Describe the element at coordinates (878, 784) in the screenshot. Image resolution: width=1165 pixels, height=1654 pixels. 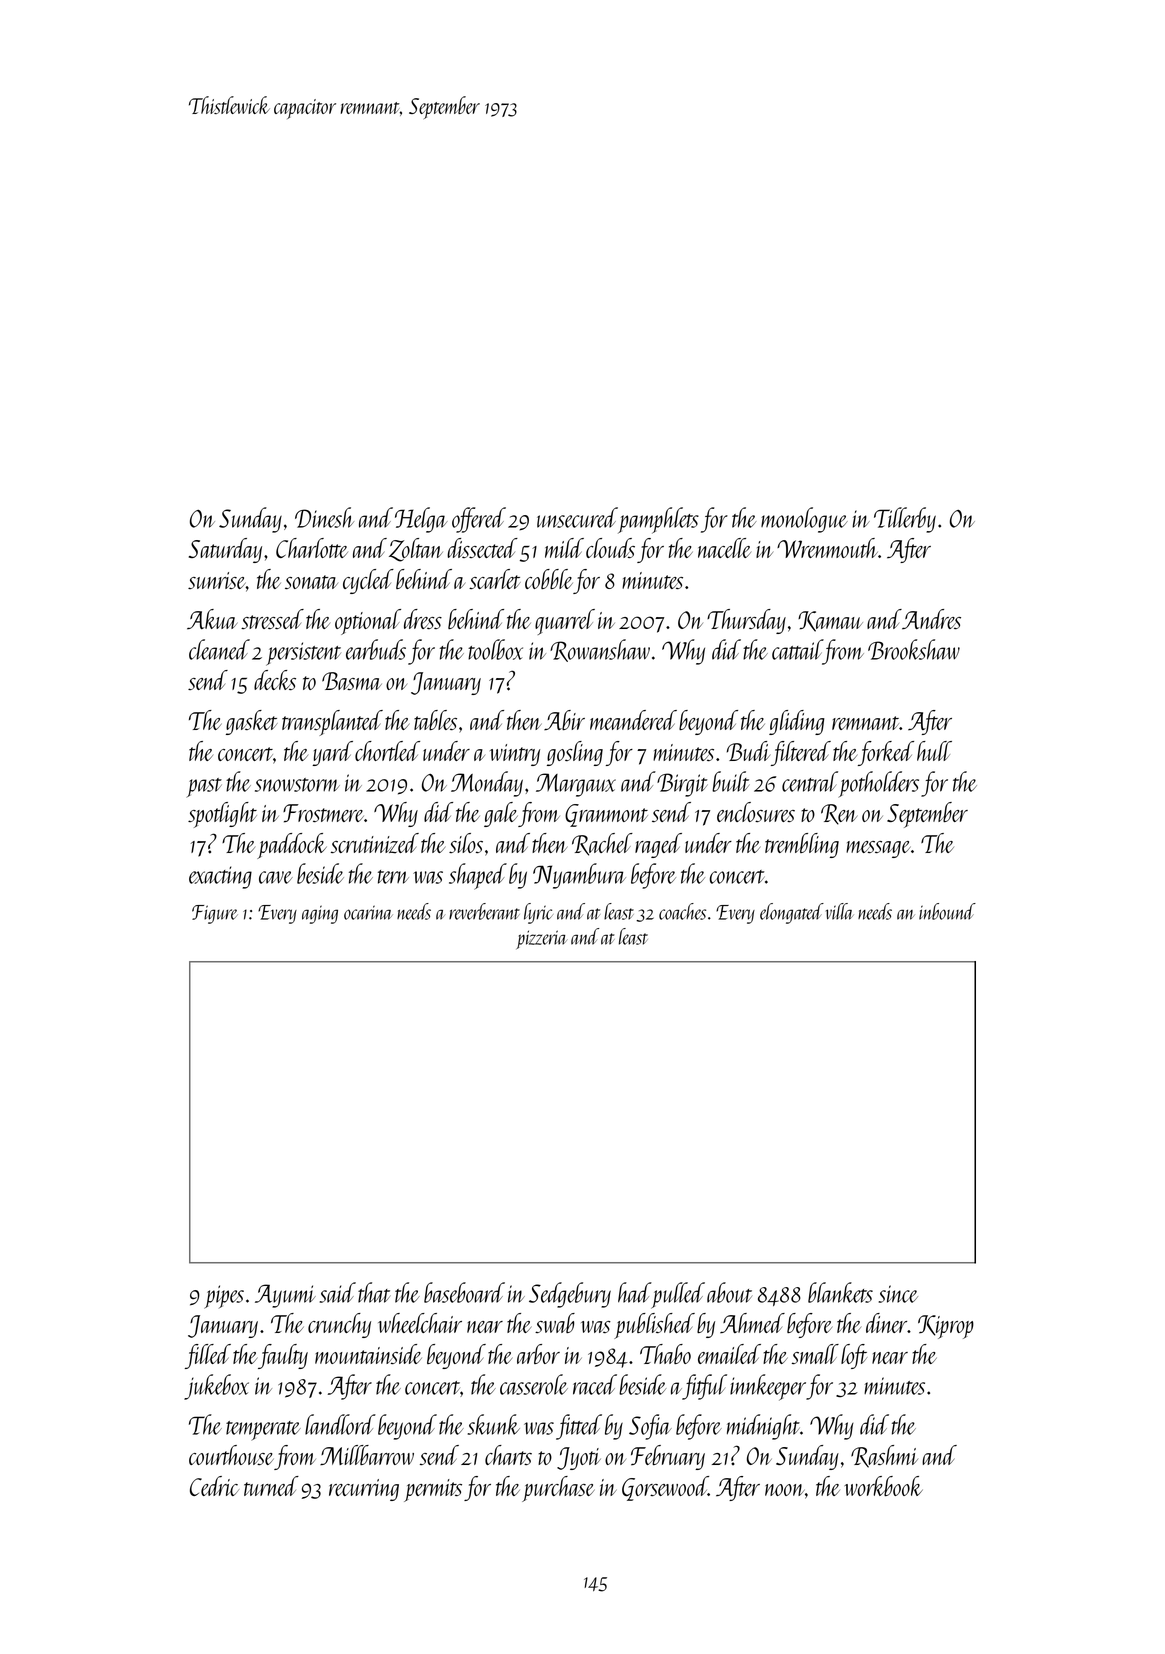
I see `potholders` at that location.
